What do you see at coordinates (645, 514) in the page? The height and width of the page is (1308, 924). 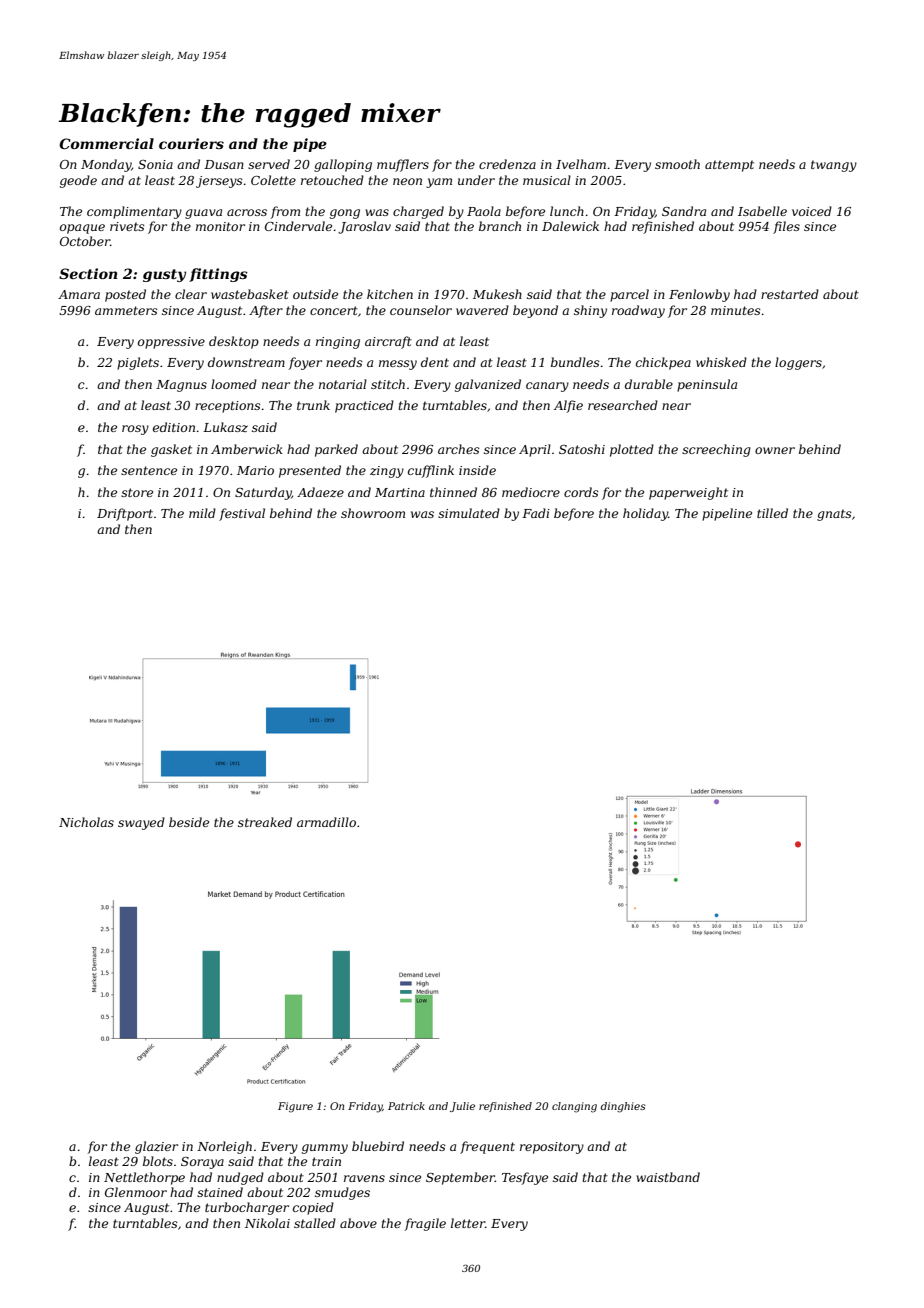 I see `holiday` at bounding box center [645, 514].
